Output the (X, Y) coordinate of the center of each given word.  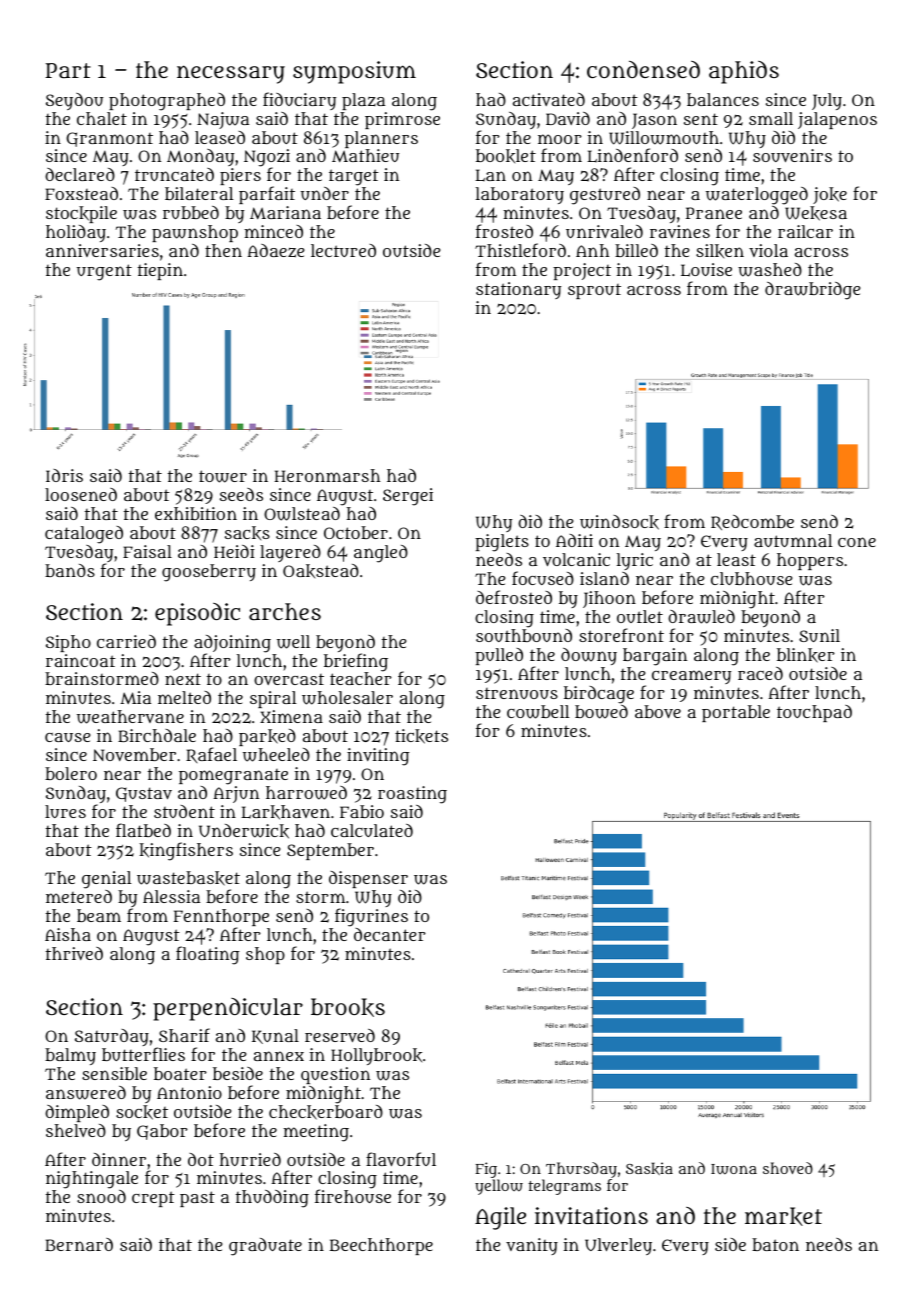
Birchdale (157, 735)
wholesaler (347, 698)
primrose (402, 120)
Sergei (408, 497)
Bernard (79, 1244)
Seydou (74, 101)
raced (760, 673)
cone (857, 542)
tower (223, 476)
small (771, 118)
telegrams (564, 1187)
